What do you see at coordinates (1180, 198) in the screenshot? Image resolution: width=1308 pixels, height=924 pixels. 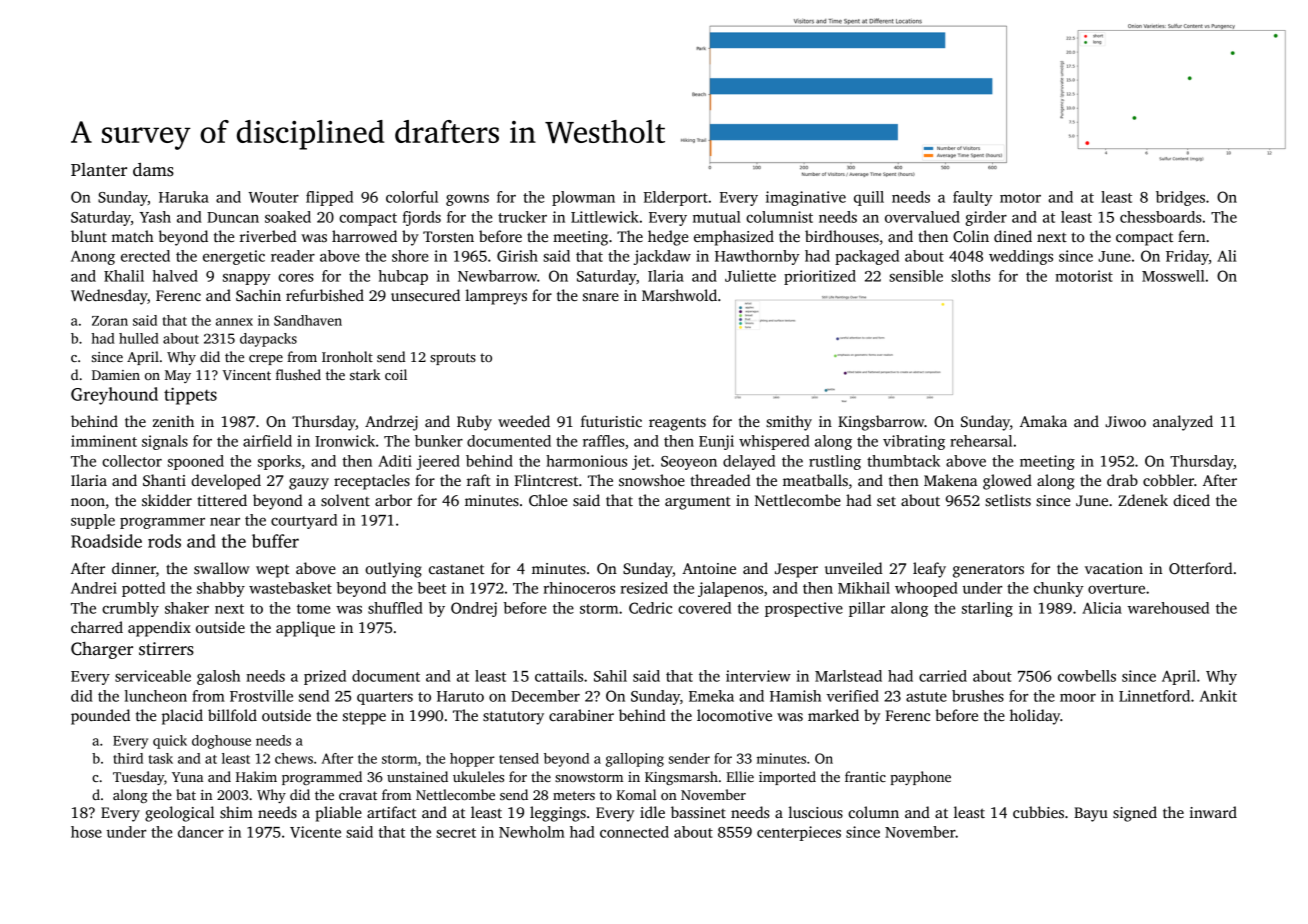 I see `bridges` at bounding box center [1180, 198].
